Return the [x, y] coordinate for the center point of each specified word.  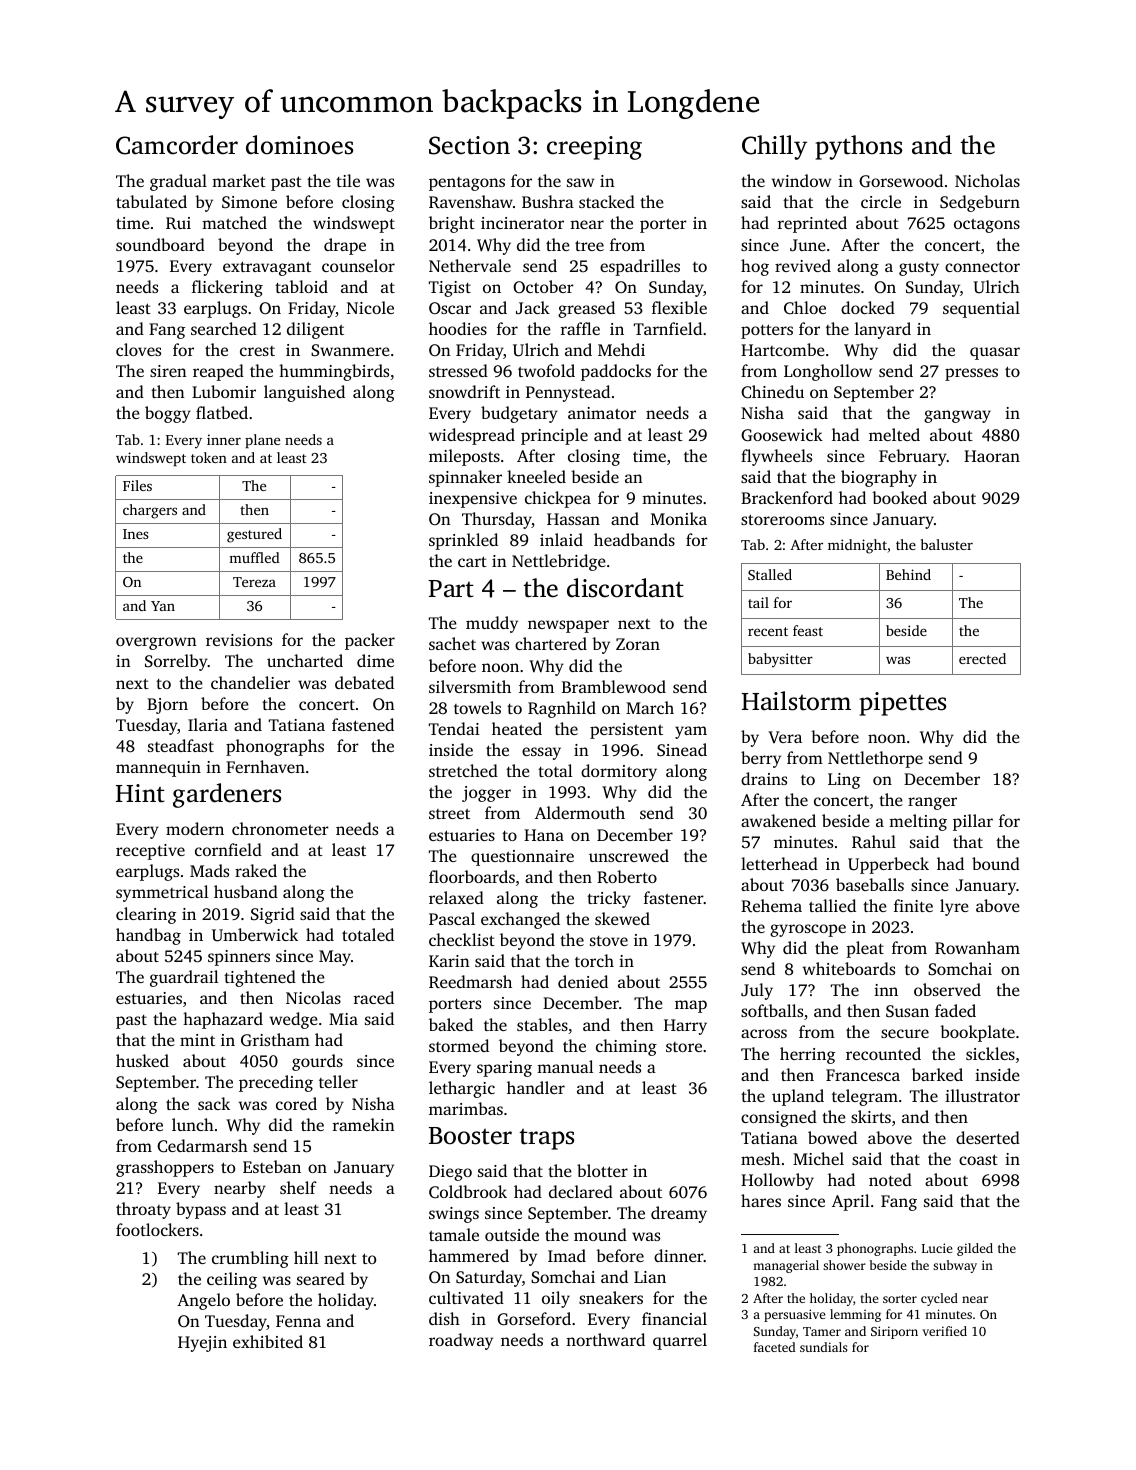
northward [605, 1339]
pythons [859, 147]
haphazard [223, 1020]
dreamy [679, 1214]
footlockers [157, 1229]
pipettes [903, 704]
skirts [871, 1116]
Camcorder [177, 145]
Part [451, 589]
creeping [594, 148]
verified [944, 1331]
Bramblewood [614, 686]
